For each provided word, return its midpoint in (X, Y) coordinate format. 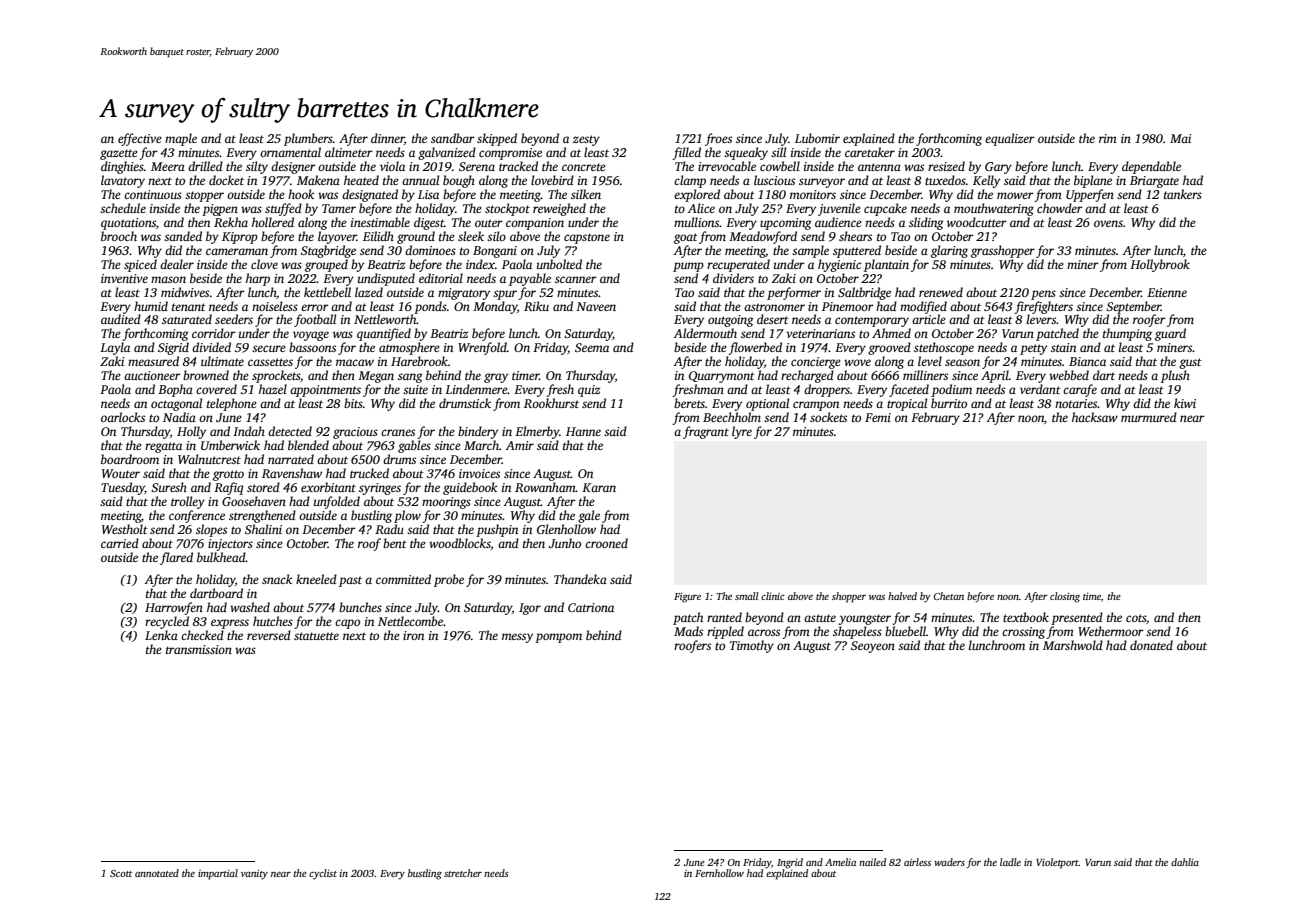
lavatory (123, 181)
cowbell (780, 166)
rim (1108, 138)
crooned (606, 543)
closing (1065, 597)
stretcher (463, 873)
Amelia (840, 862)
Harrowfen (174, 608)
